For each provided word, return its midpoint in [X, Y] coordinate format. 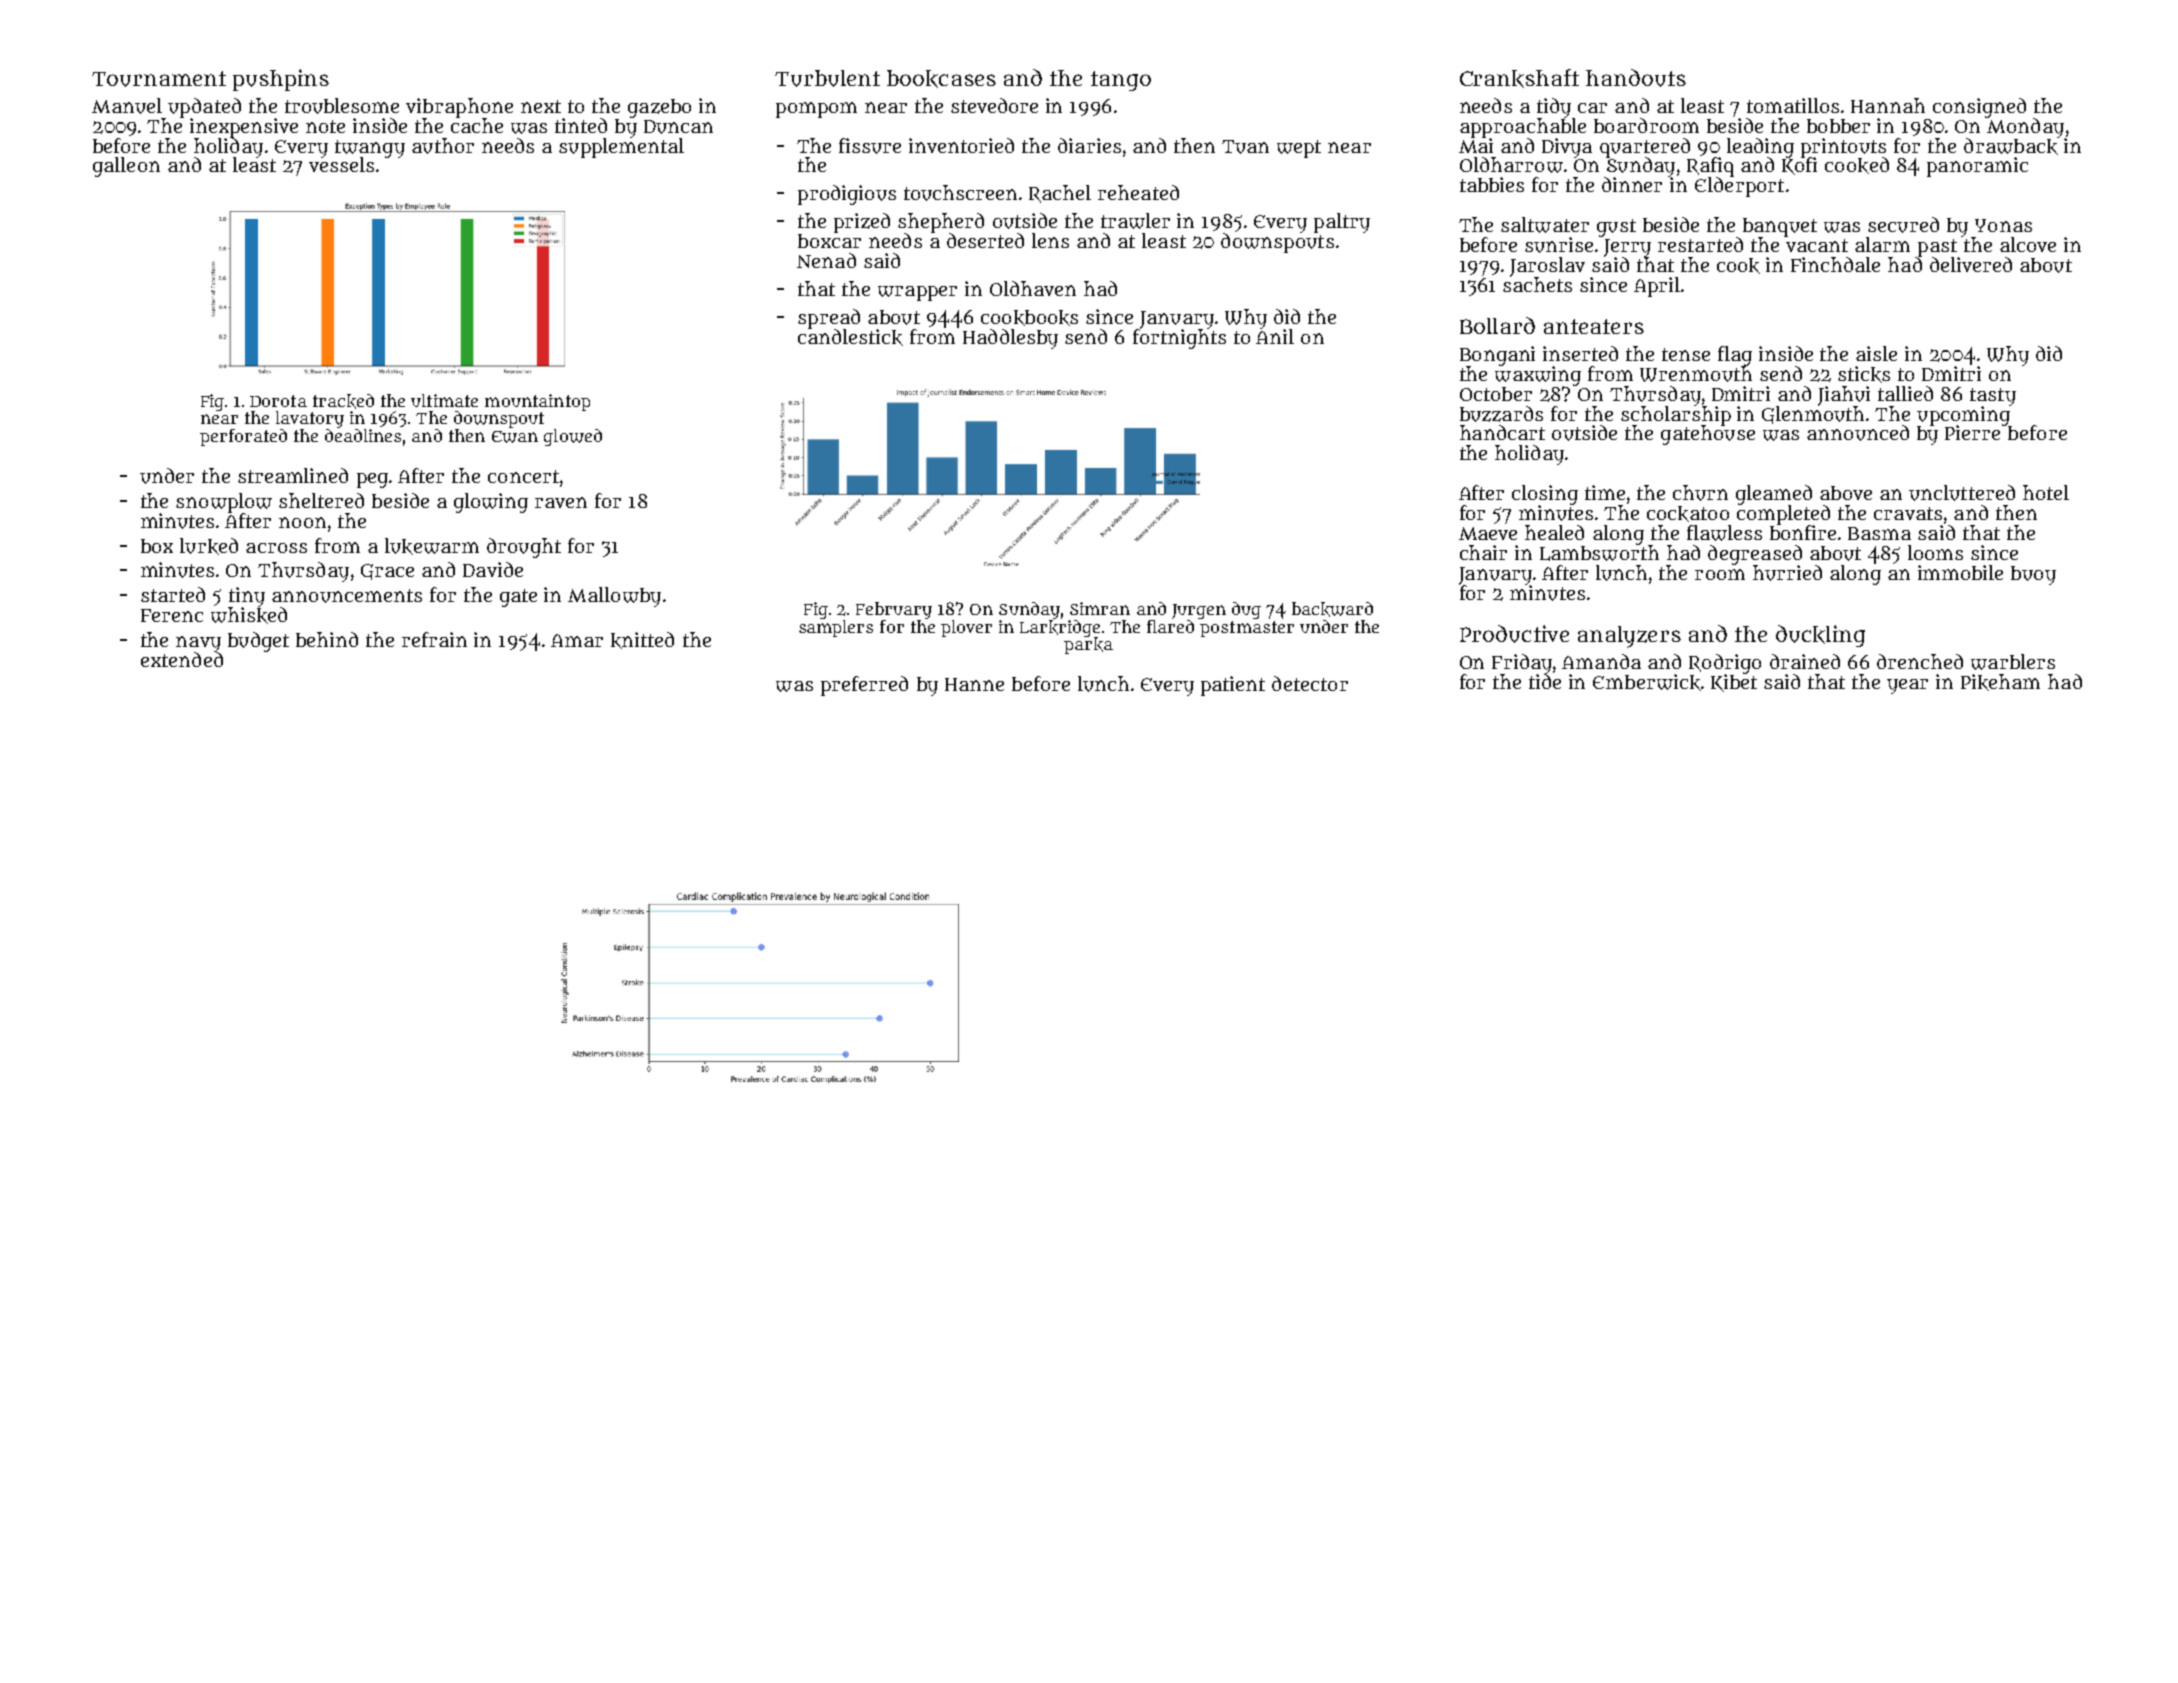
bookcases [941, 79]
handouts [1636, 78]
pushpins [281, 80]
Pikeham [2000, 682]
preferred [864, 686]
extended [182, 659]
